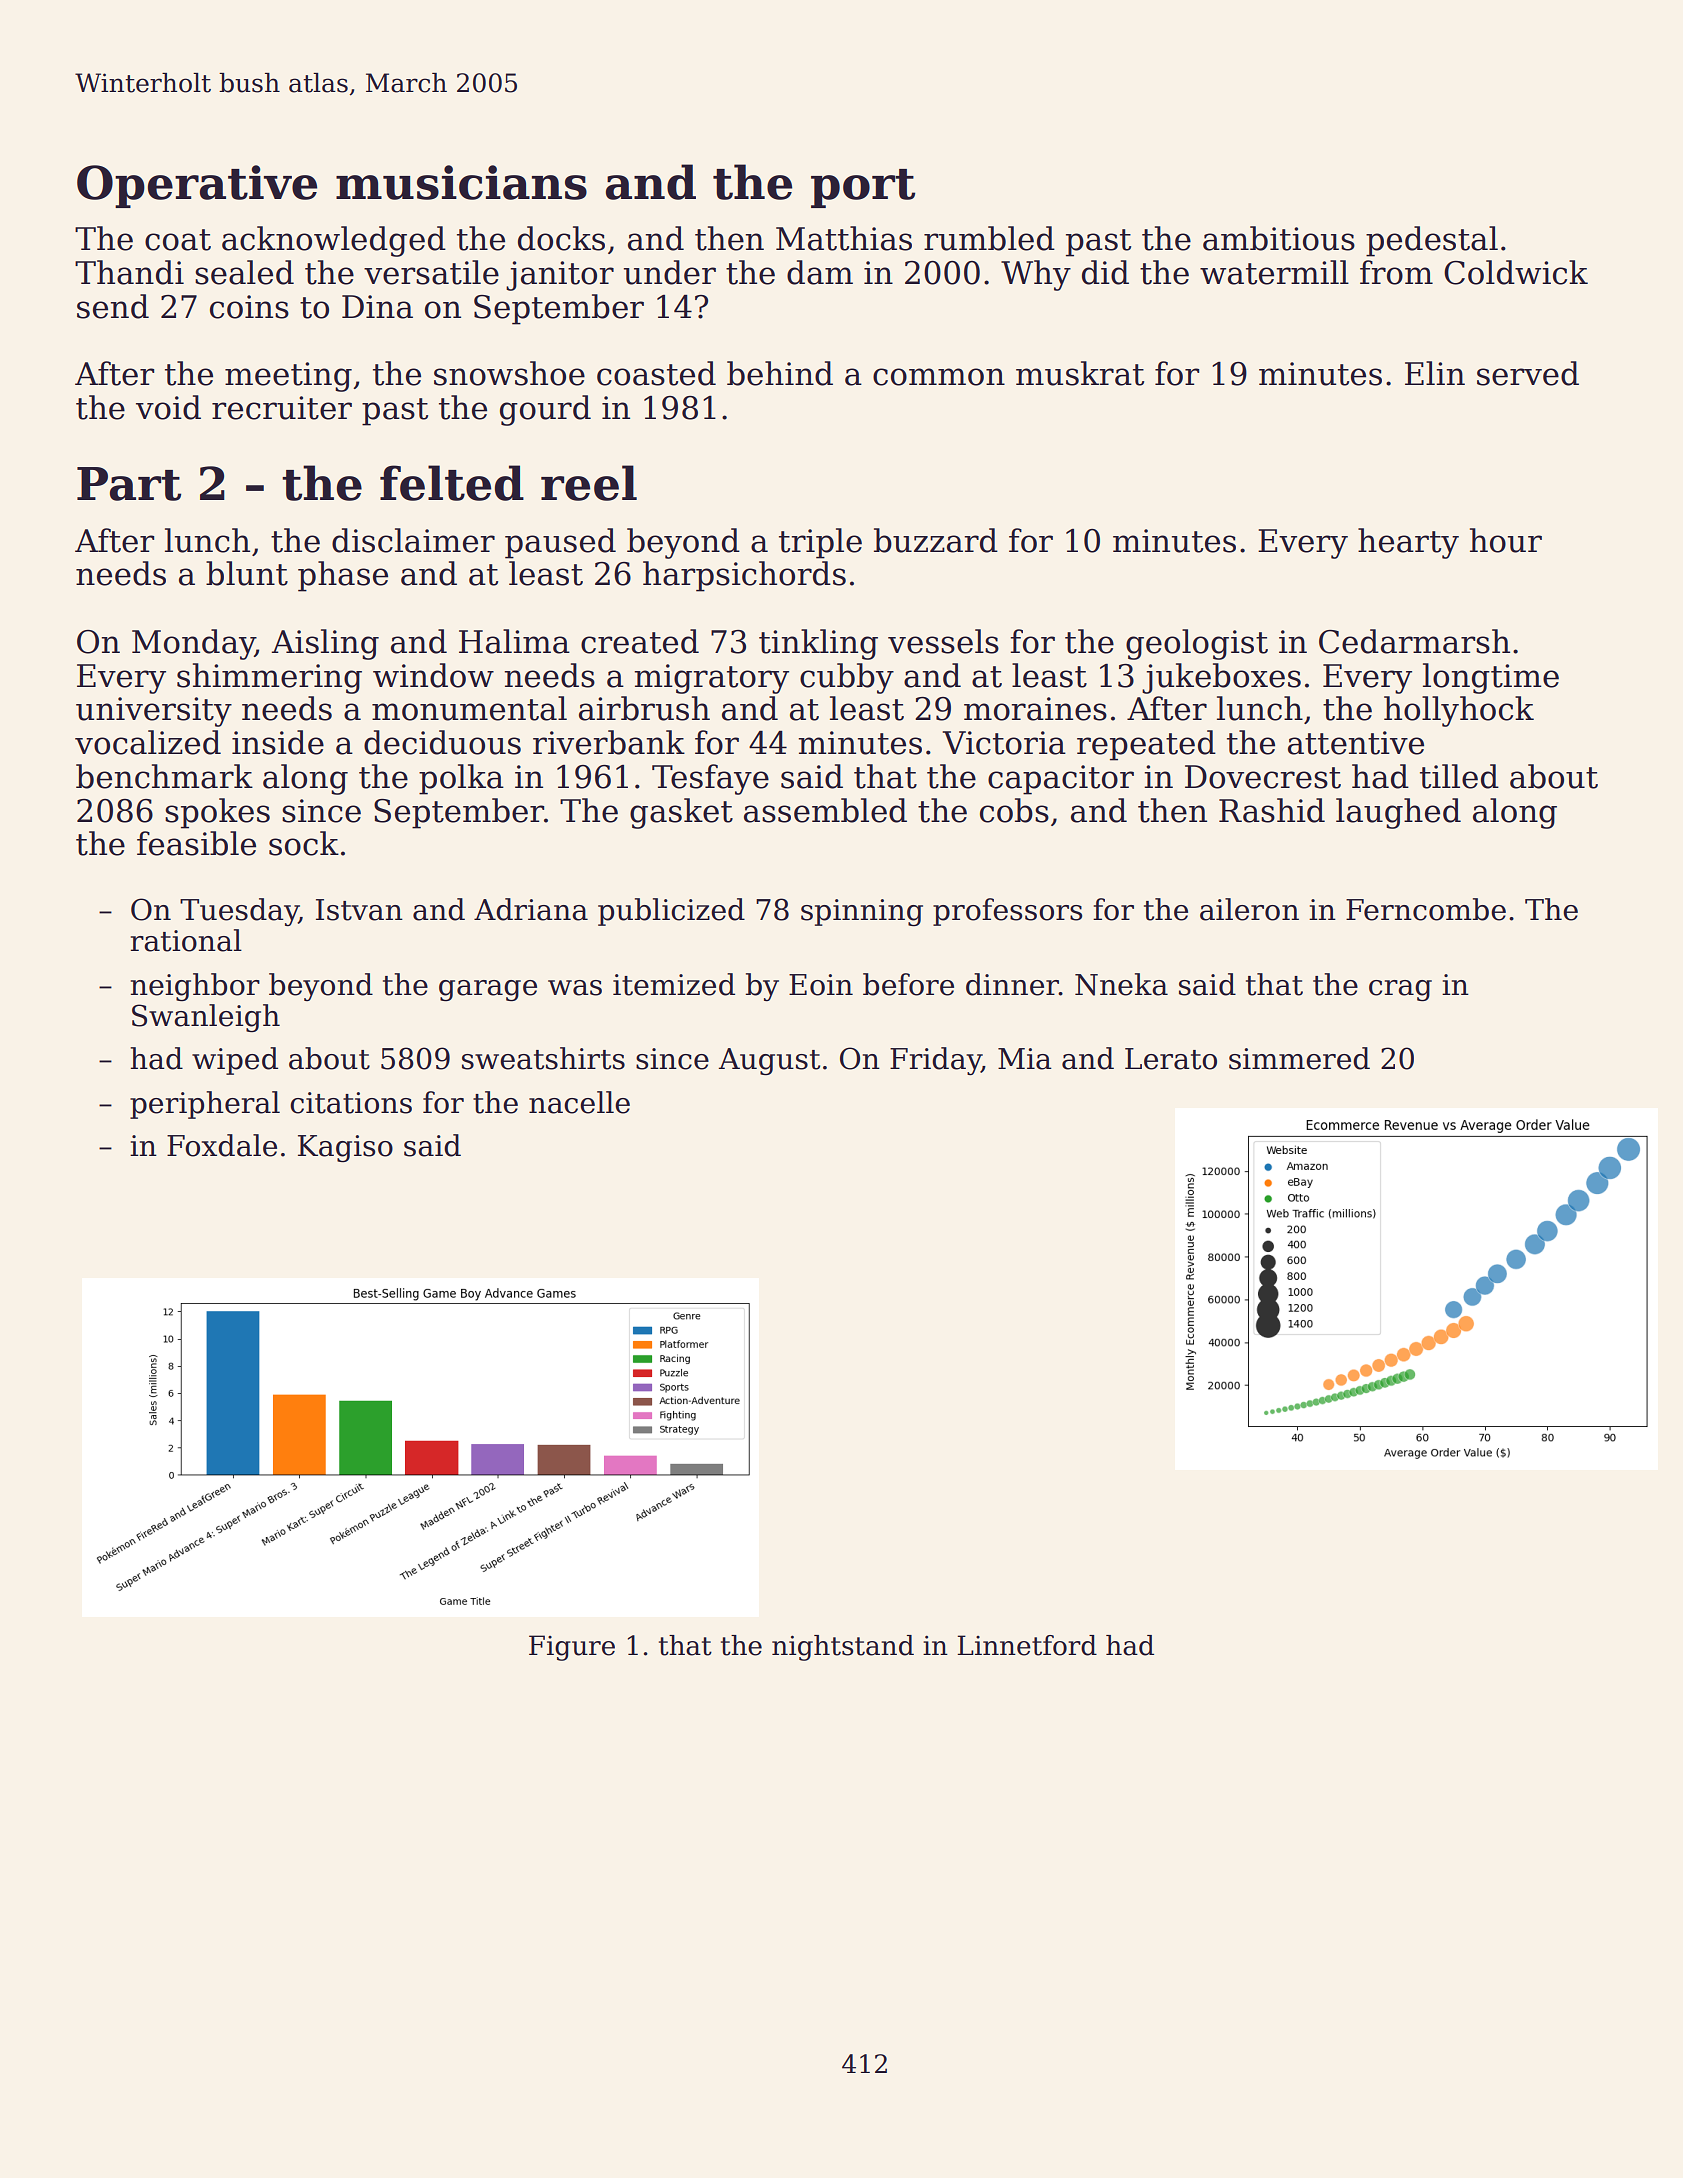  I want to click on Linnetford, so click(1027, 1645).
